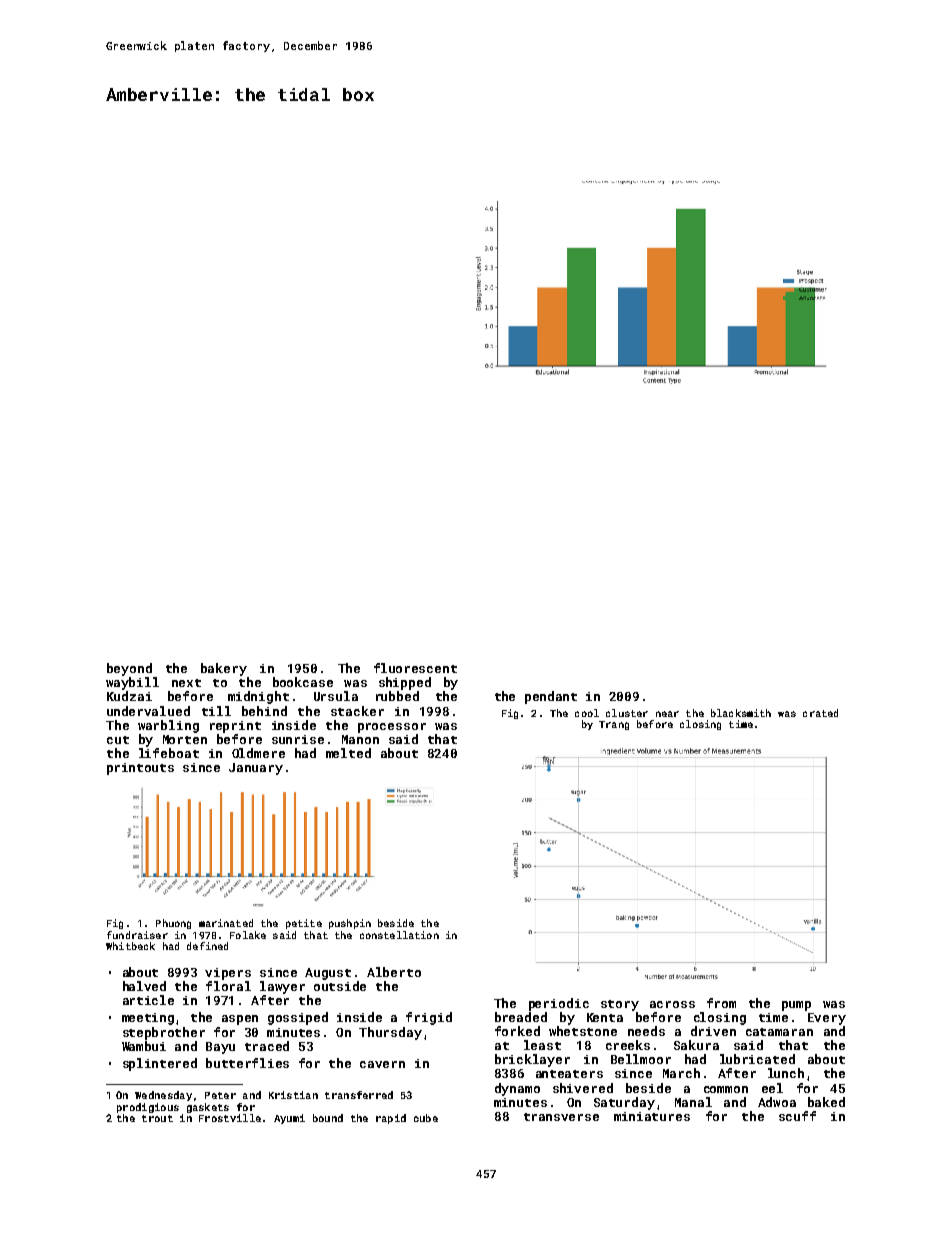 Image resolution: width=952 pixels, height=1233 pixels. I want to click on meeting, so click(148, 1019).
